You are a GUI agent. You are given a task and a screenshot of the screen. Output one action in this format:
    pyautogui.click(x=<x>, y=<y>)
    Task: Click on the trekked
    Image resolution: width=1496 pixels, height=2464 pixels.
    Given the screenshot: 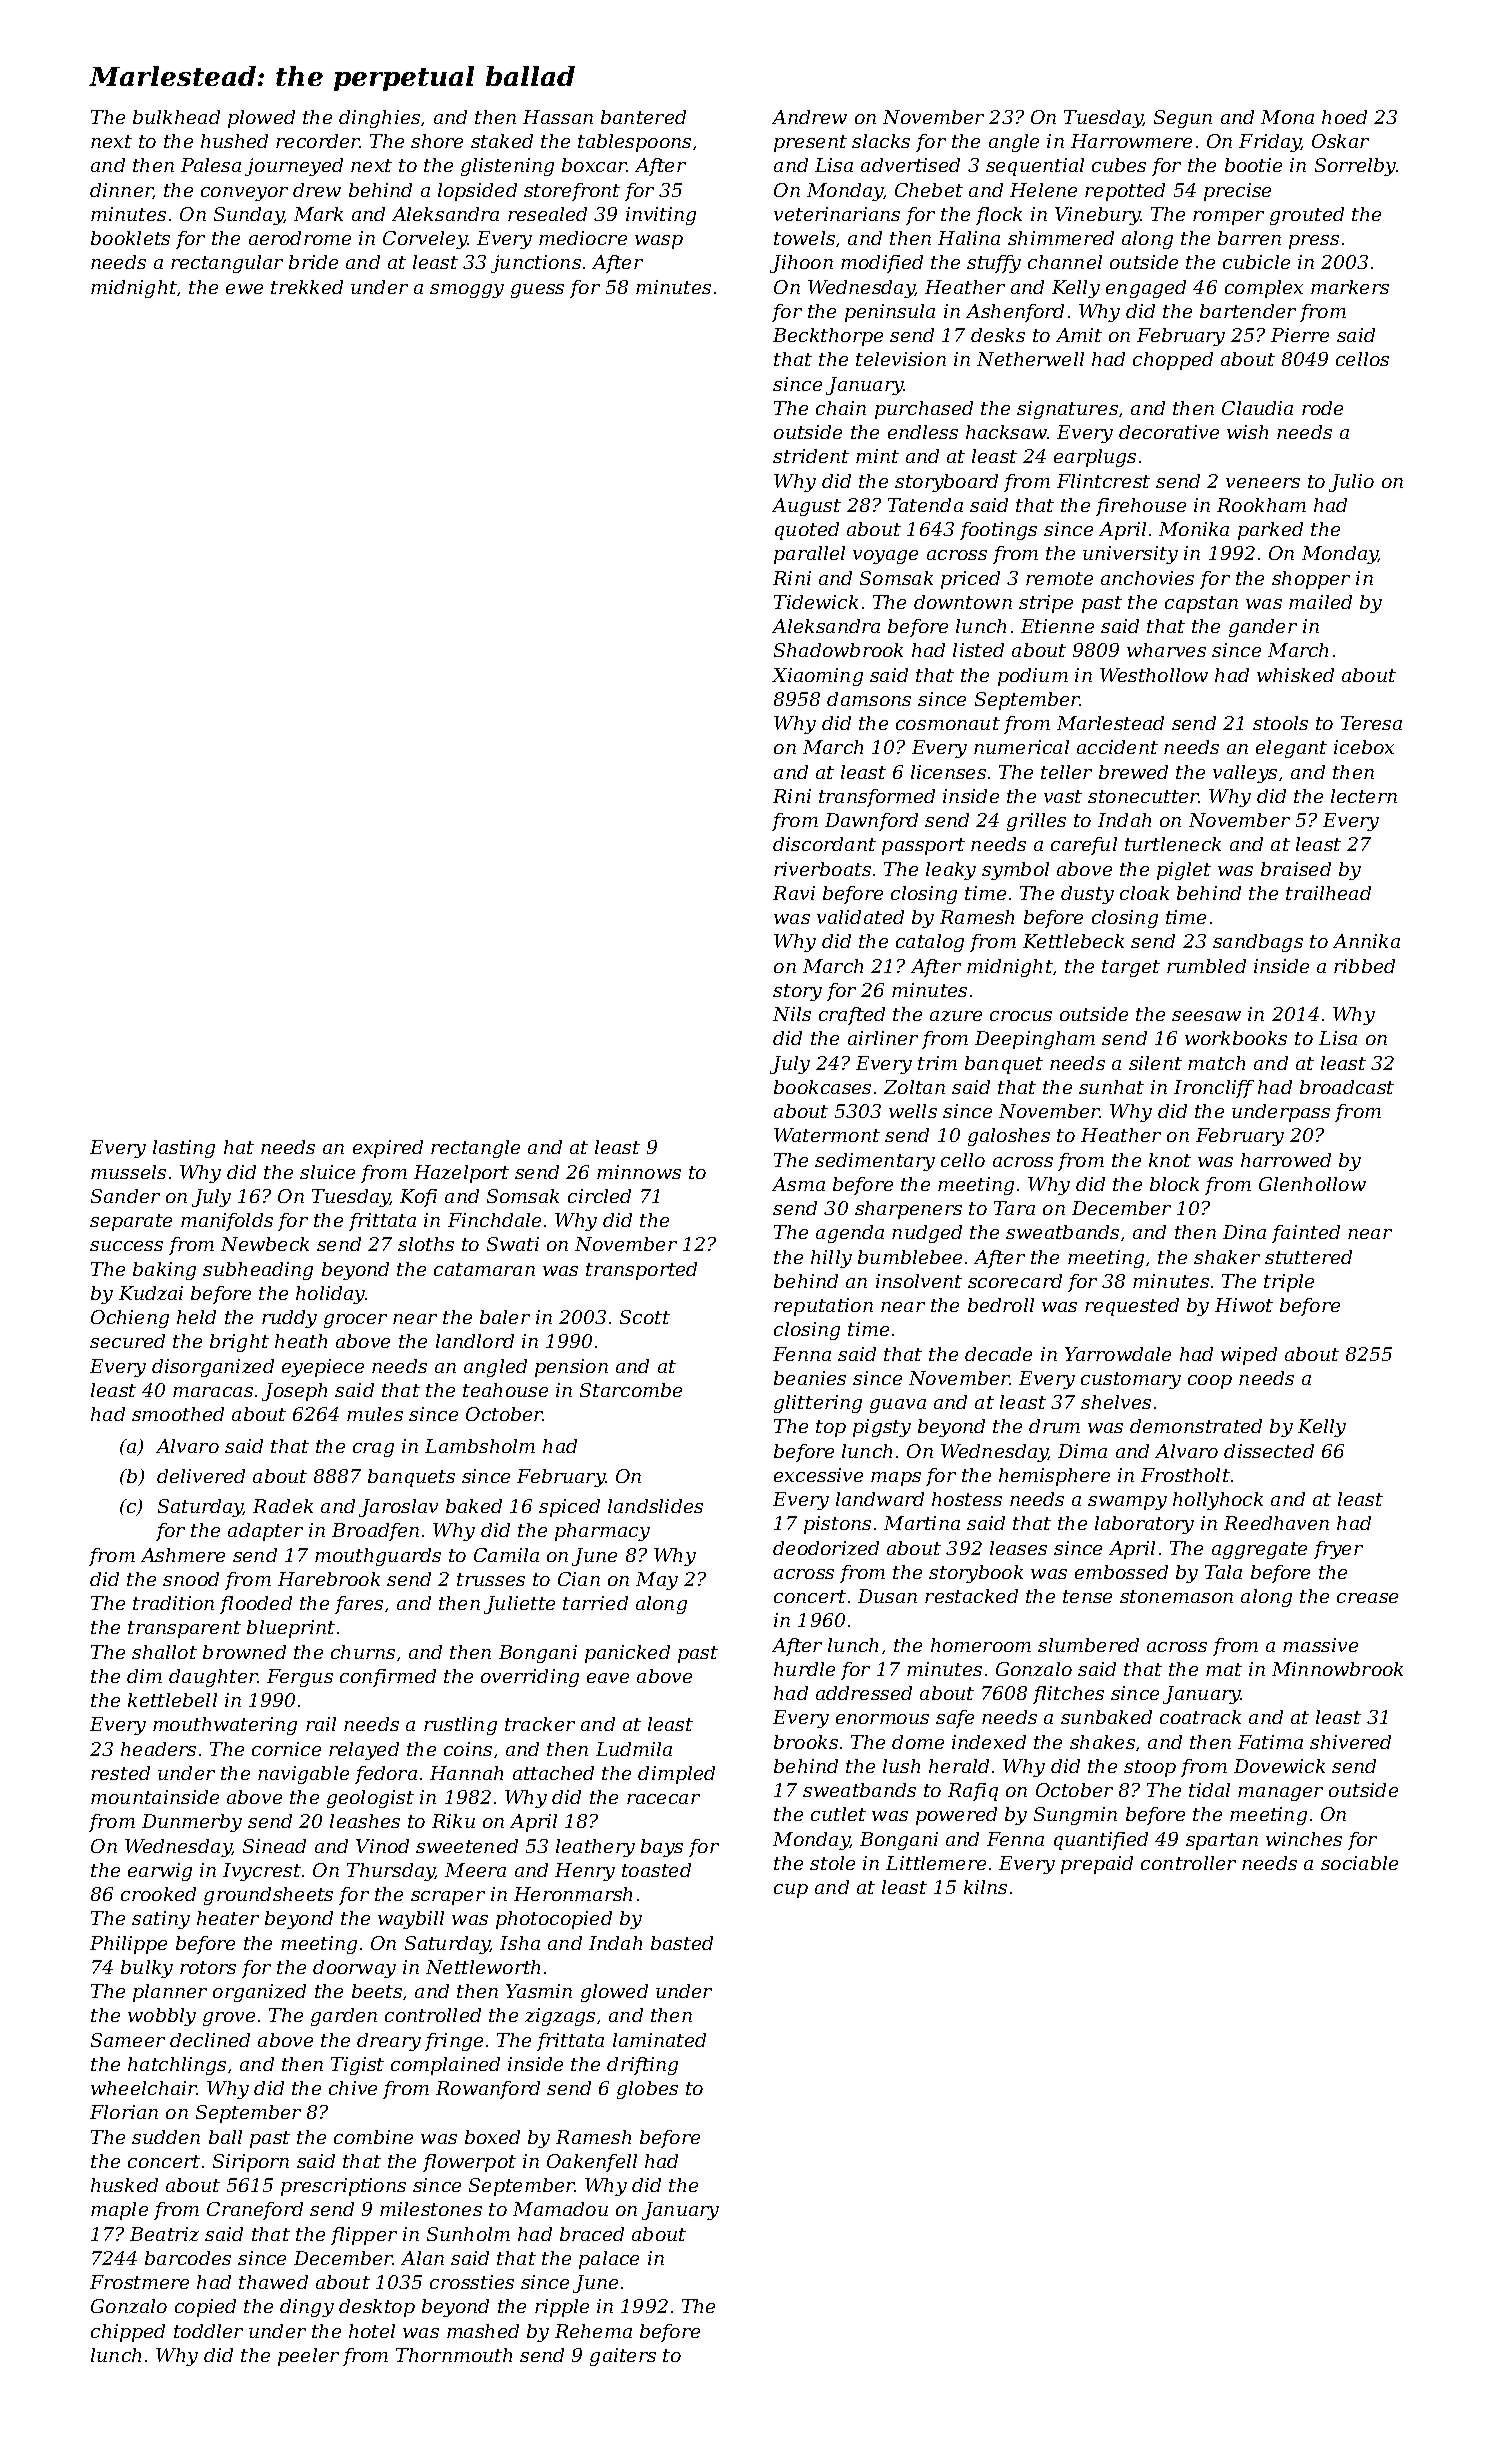 What is the action you would take?
    pyautogui.click(x=307, y=287)
